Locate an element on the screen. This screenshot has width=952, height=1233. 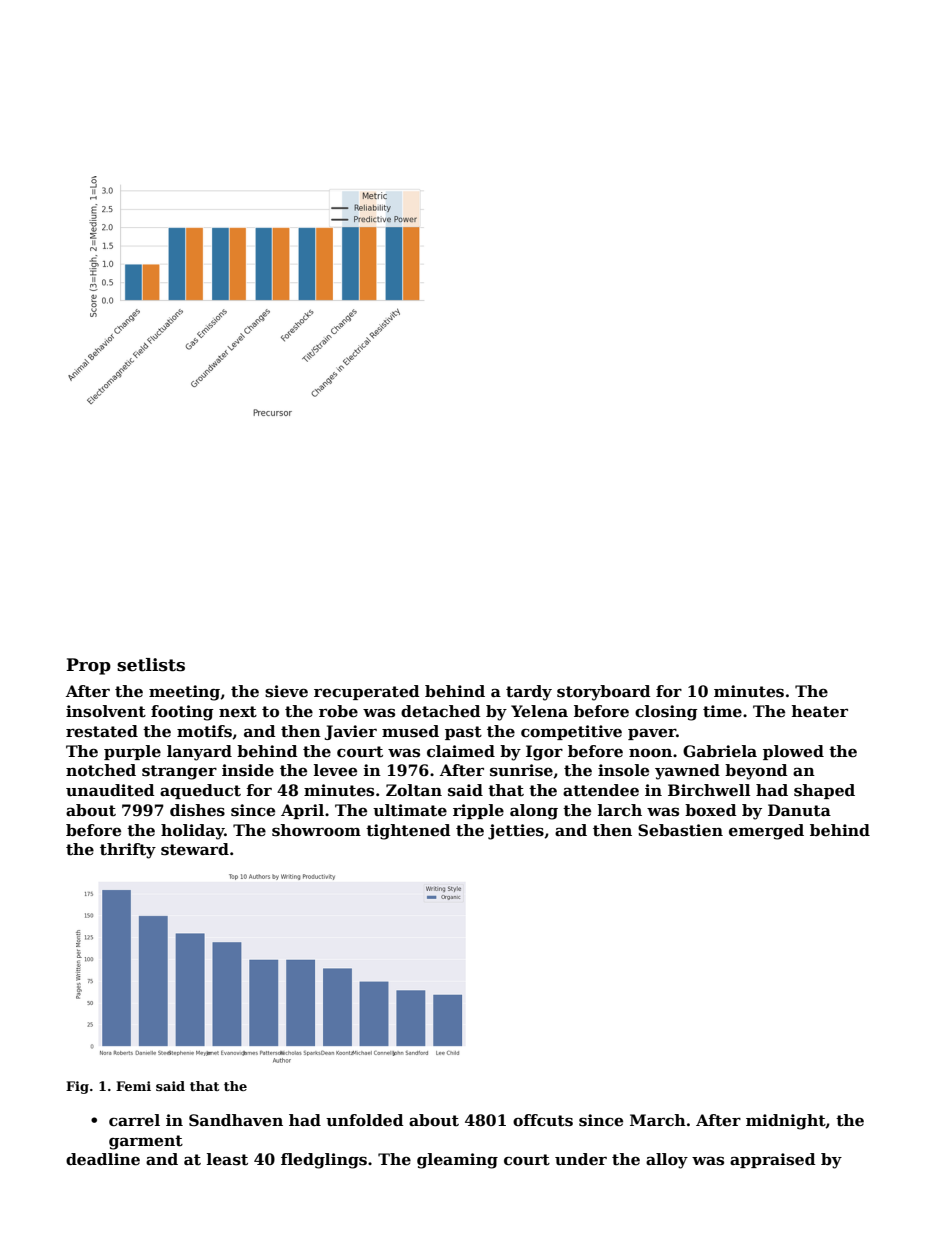
jetties is located at coordinates (516, 832).
